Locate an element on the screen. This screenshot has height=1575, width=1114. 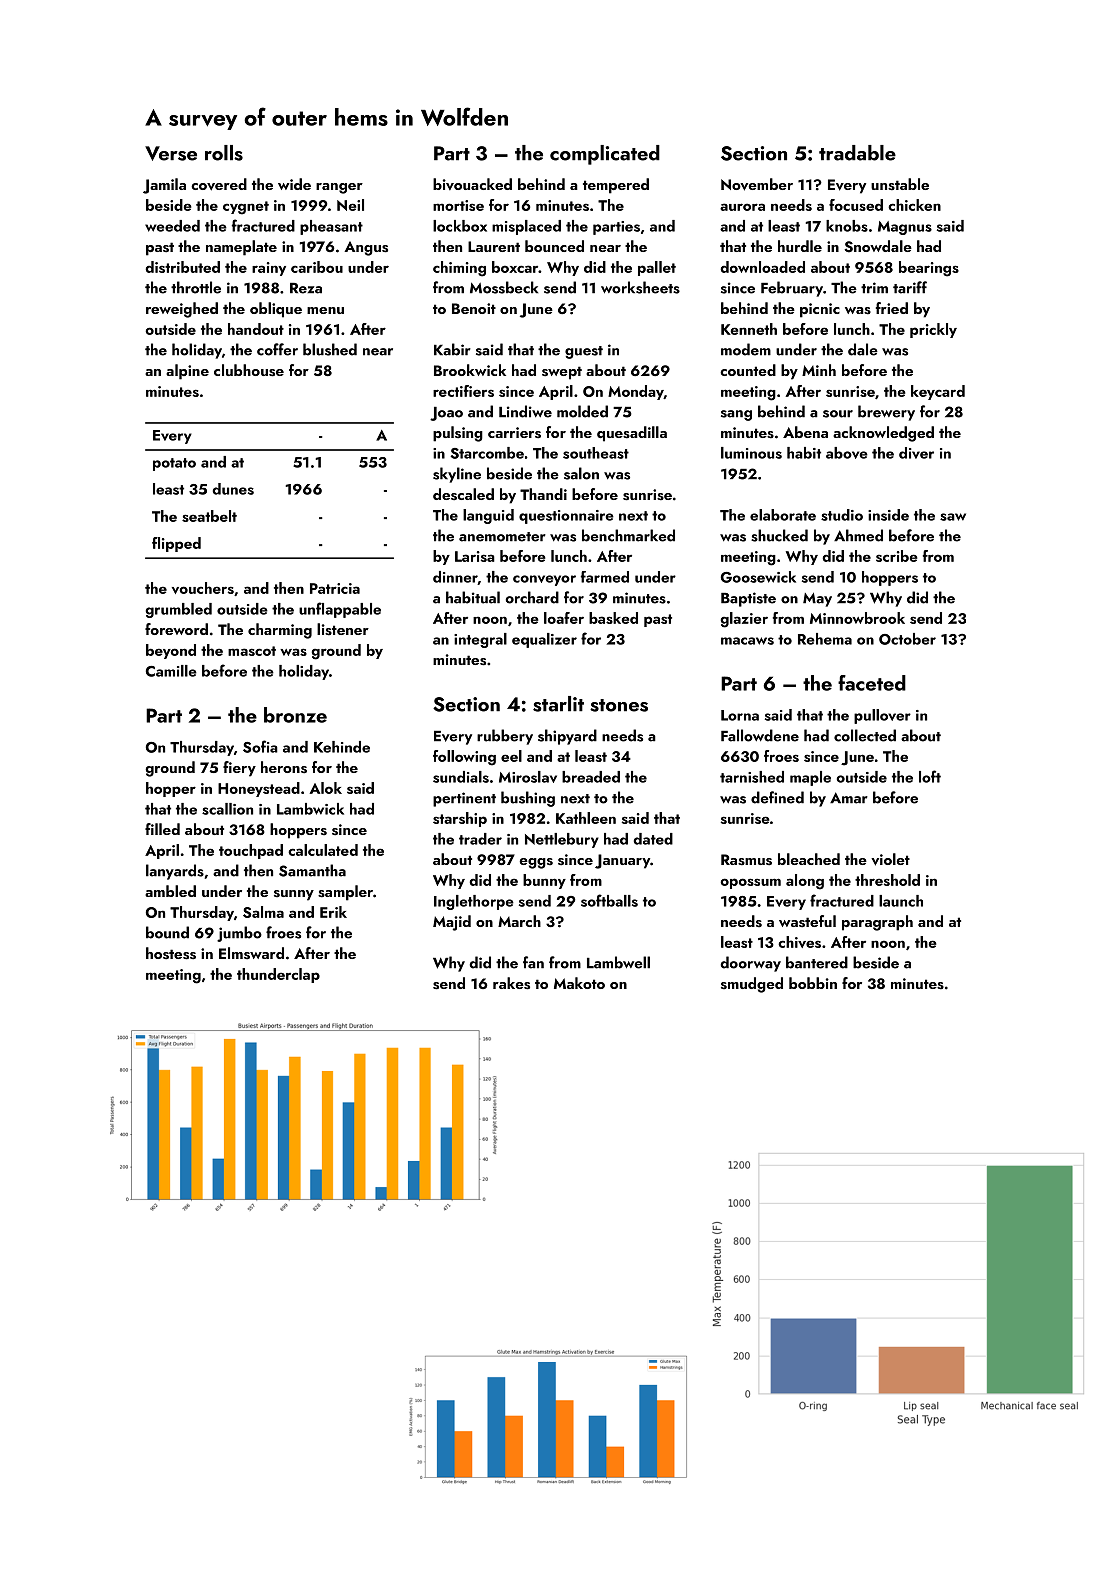
basked is located at coordinates (613, 618).
